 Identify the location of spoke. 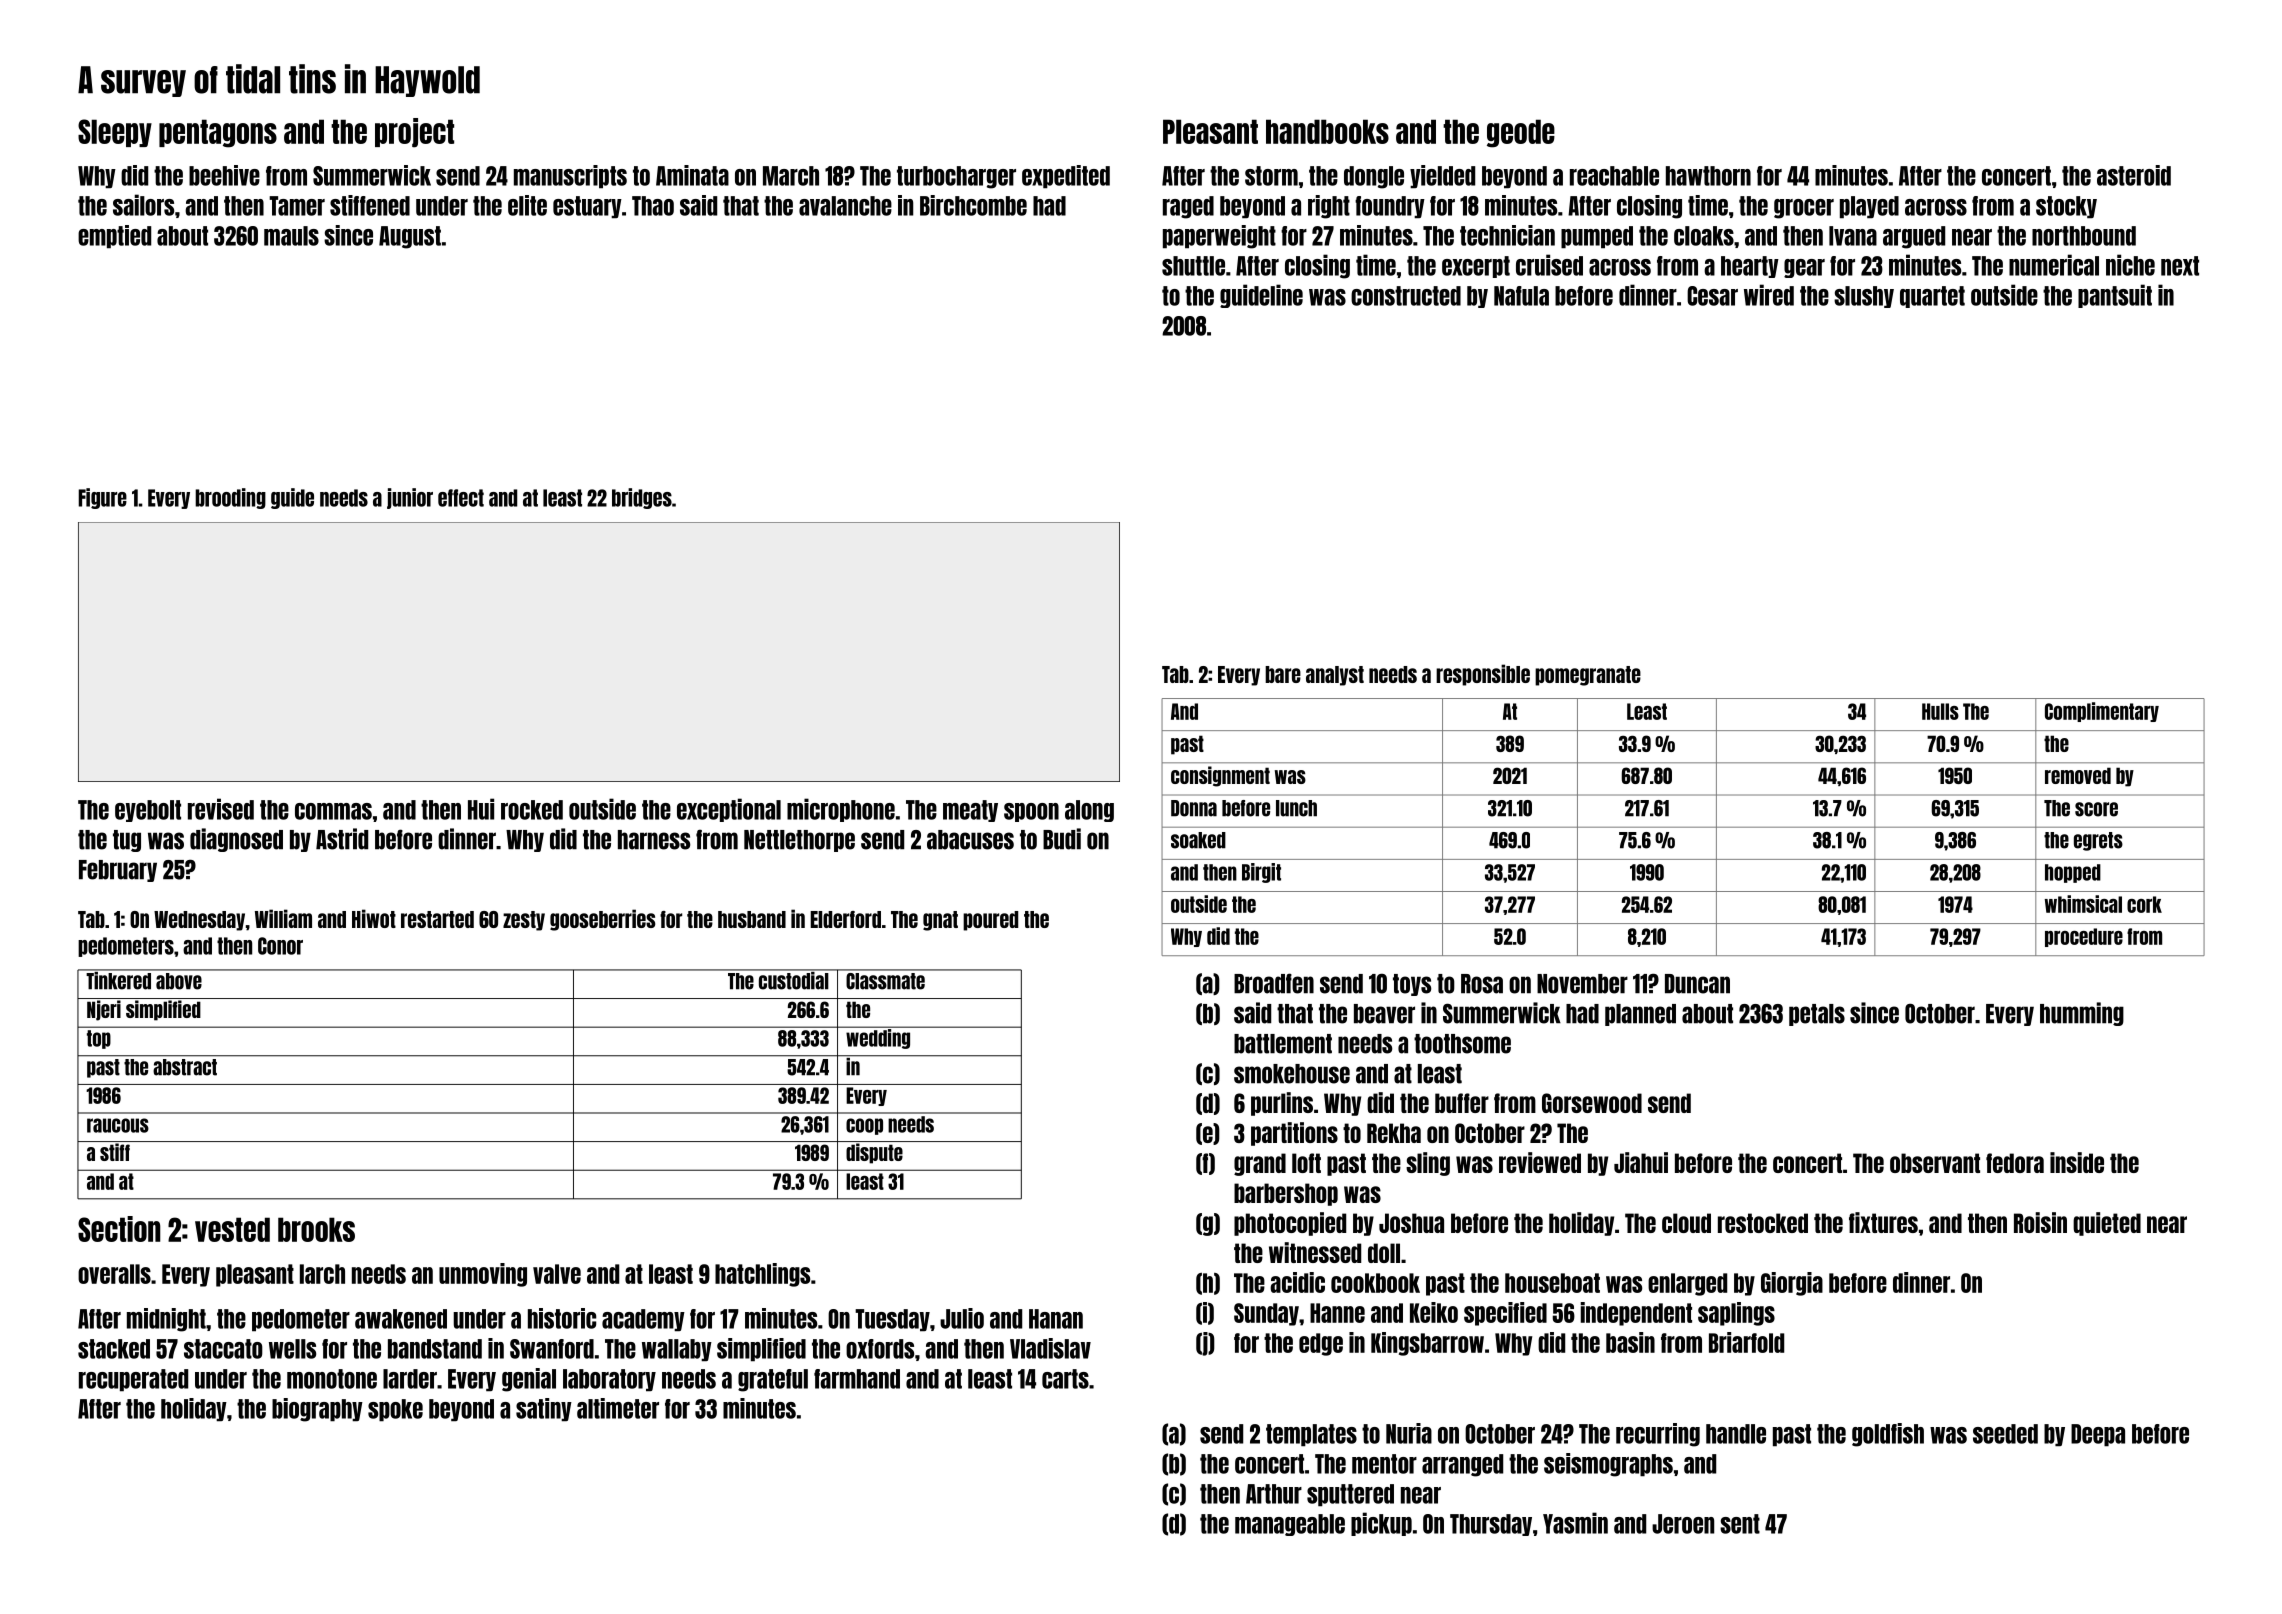
(395, 1410).
